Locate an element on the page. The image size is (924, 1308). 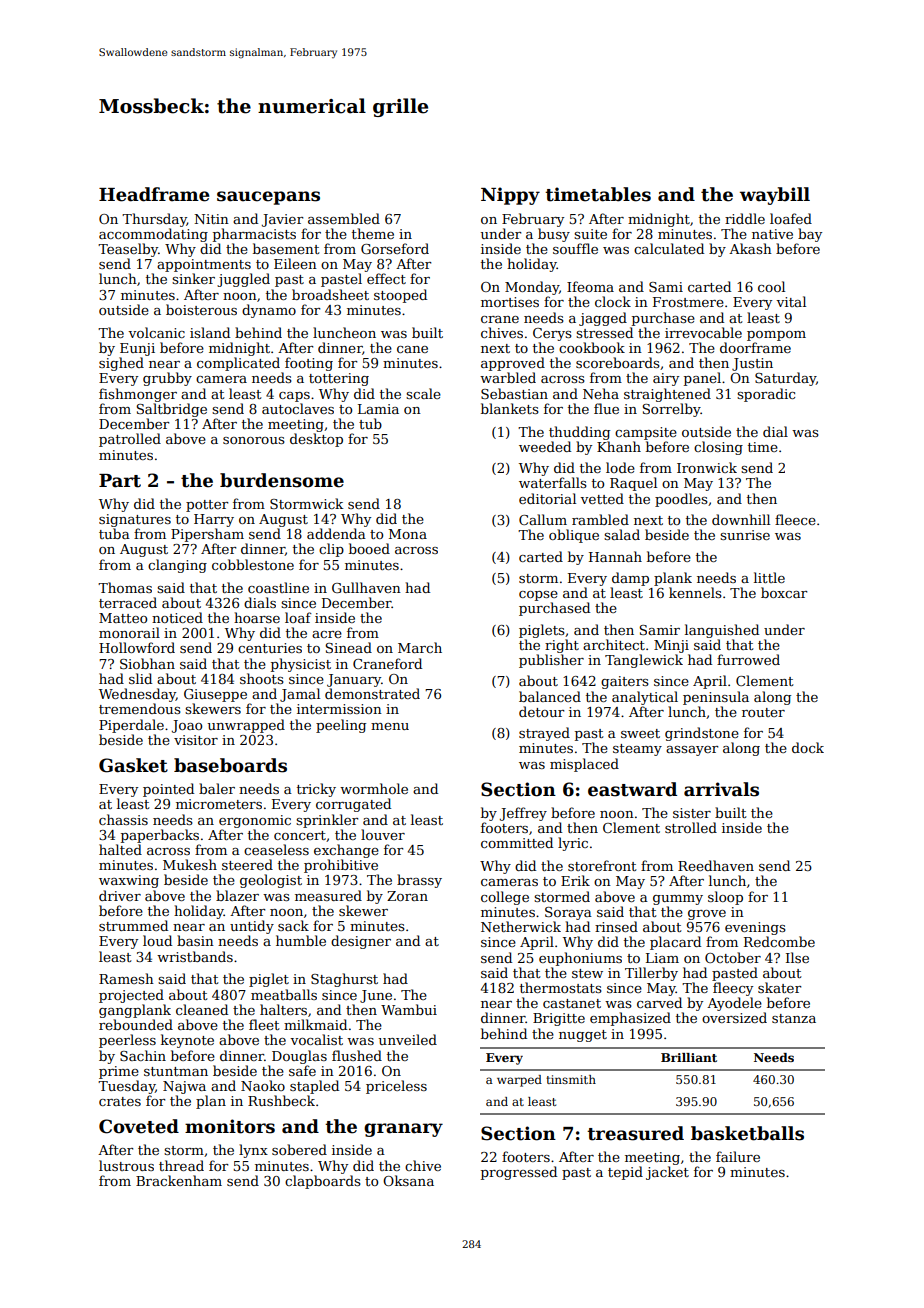
wormhole is located at coordinates (374, 788).
